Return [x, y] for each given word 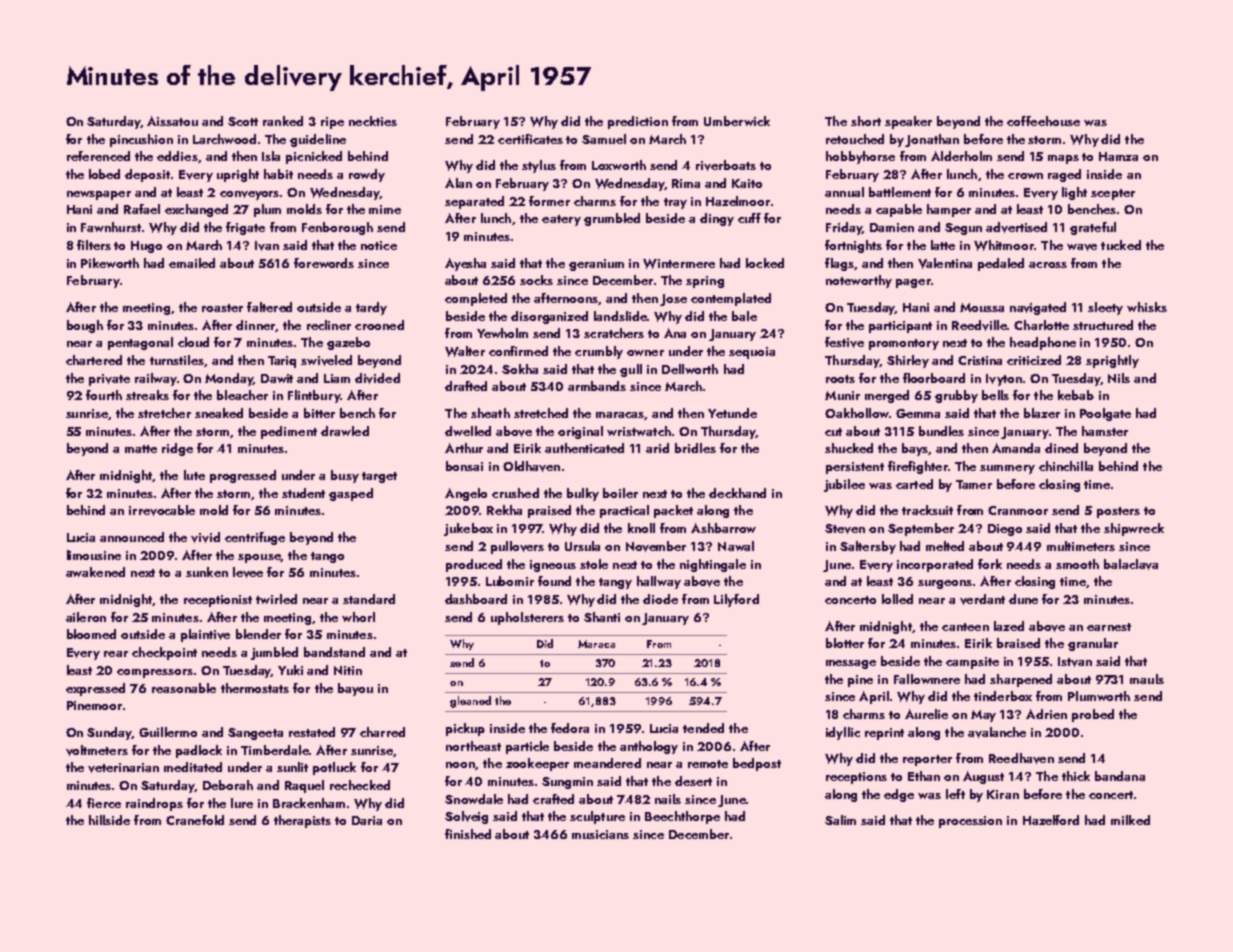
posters [1118, 512]
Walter [465, 351]
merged [887, 396]
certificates [530, 139]
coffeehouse [1043, 121]
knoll [641, 528]
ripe [332, 123]
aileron [86, 617]
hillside [109, 820]
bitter [319, 413]
